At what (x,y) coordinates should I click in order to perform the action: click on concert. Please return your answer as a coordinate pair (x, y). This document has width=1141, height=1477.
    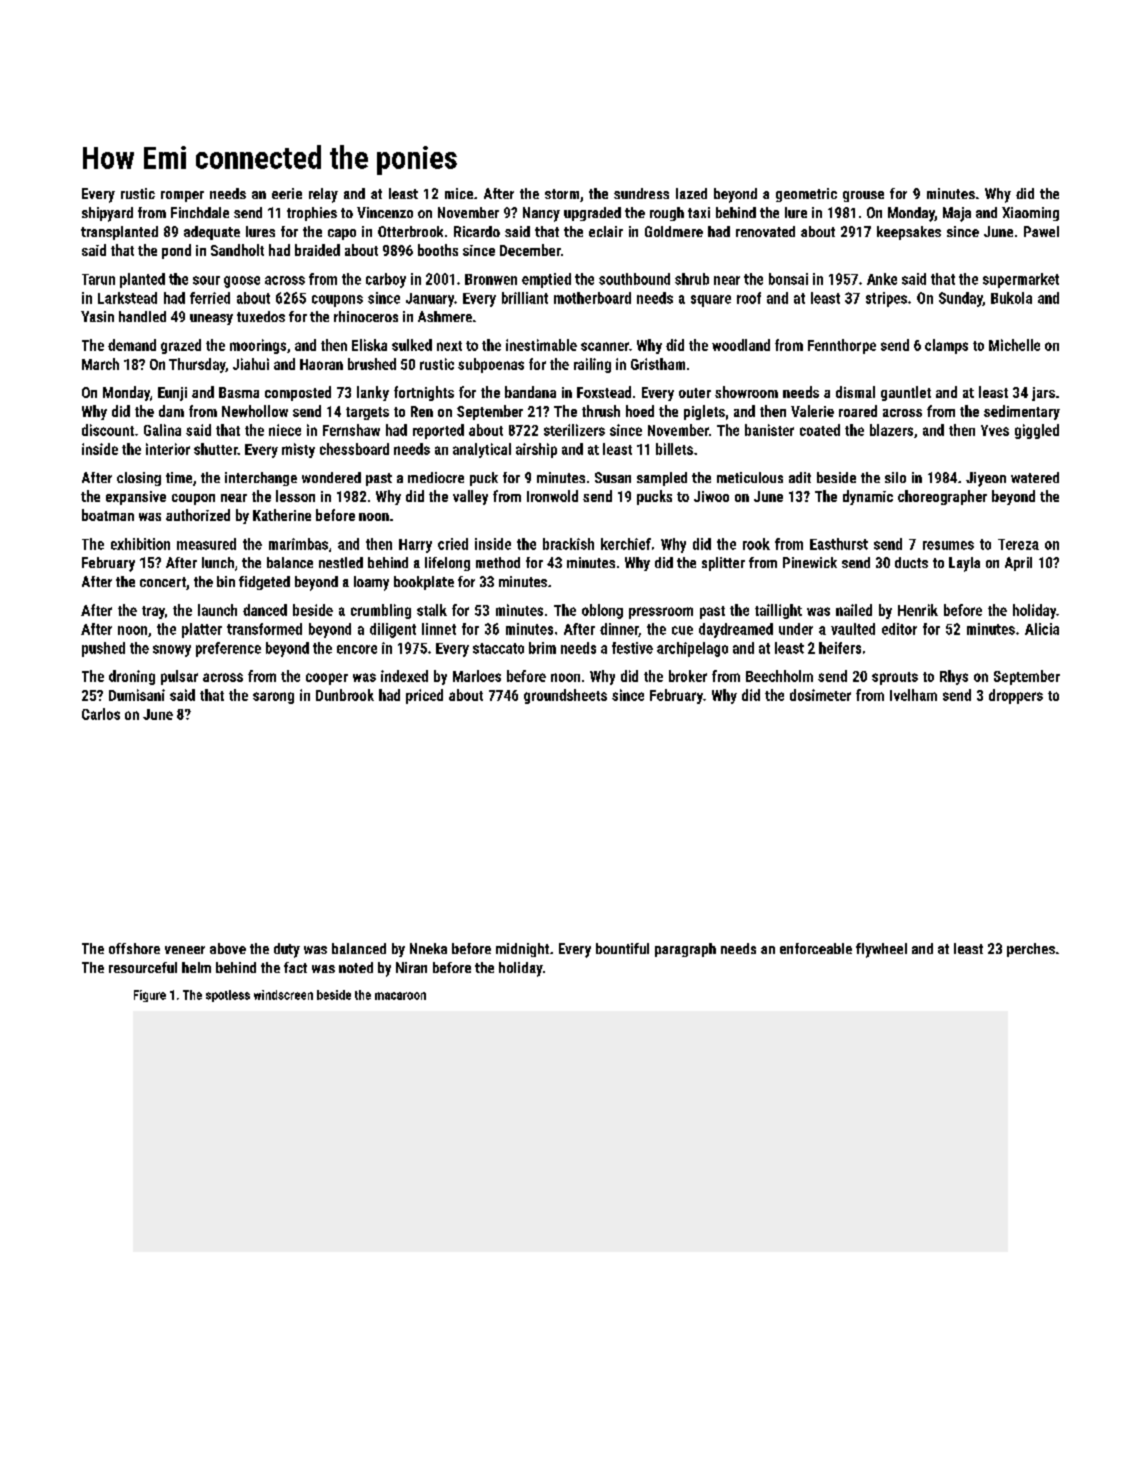
    Looking at the image, I should click on (163, 582).
